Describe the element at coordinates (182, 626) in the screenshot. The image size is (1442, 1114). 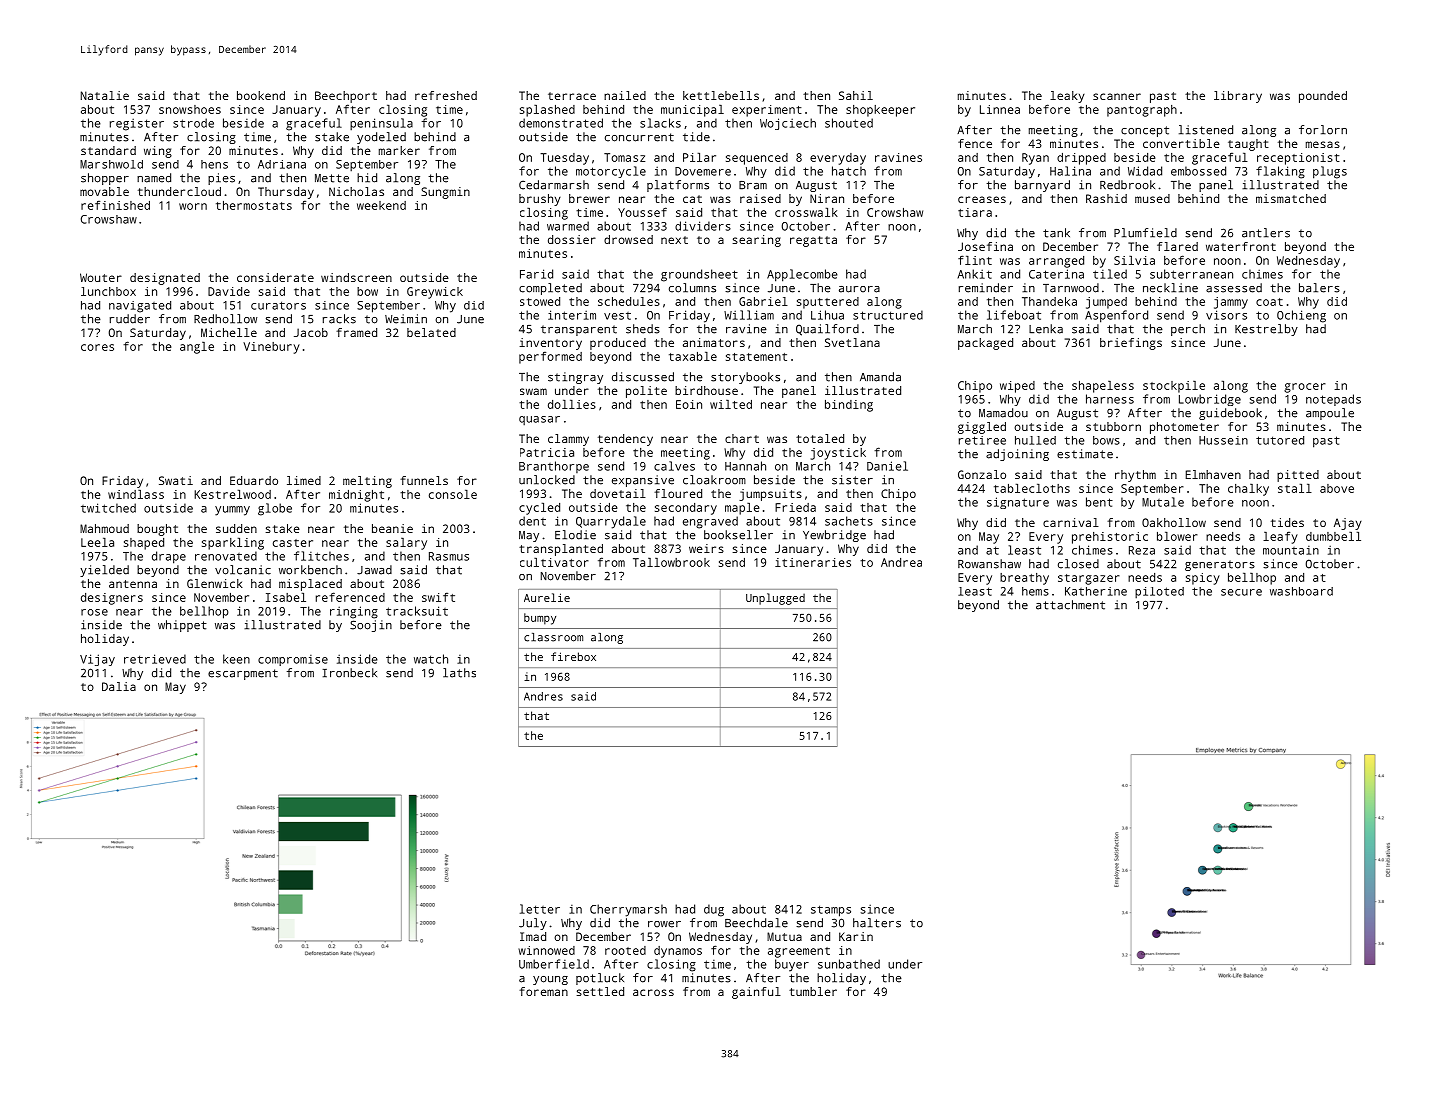
I see `whippet` at that location.
